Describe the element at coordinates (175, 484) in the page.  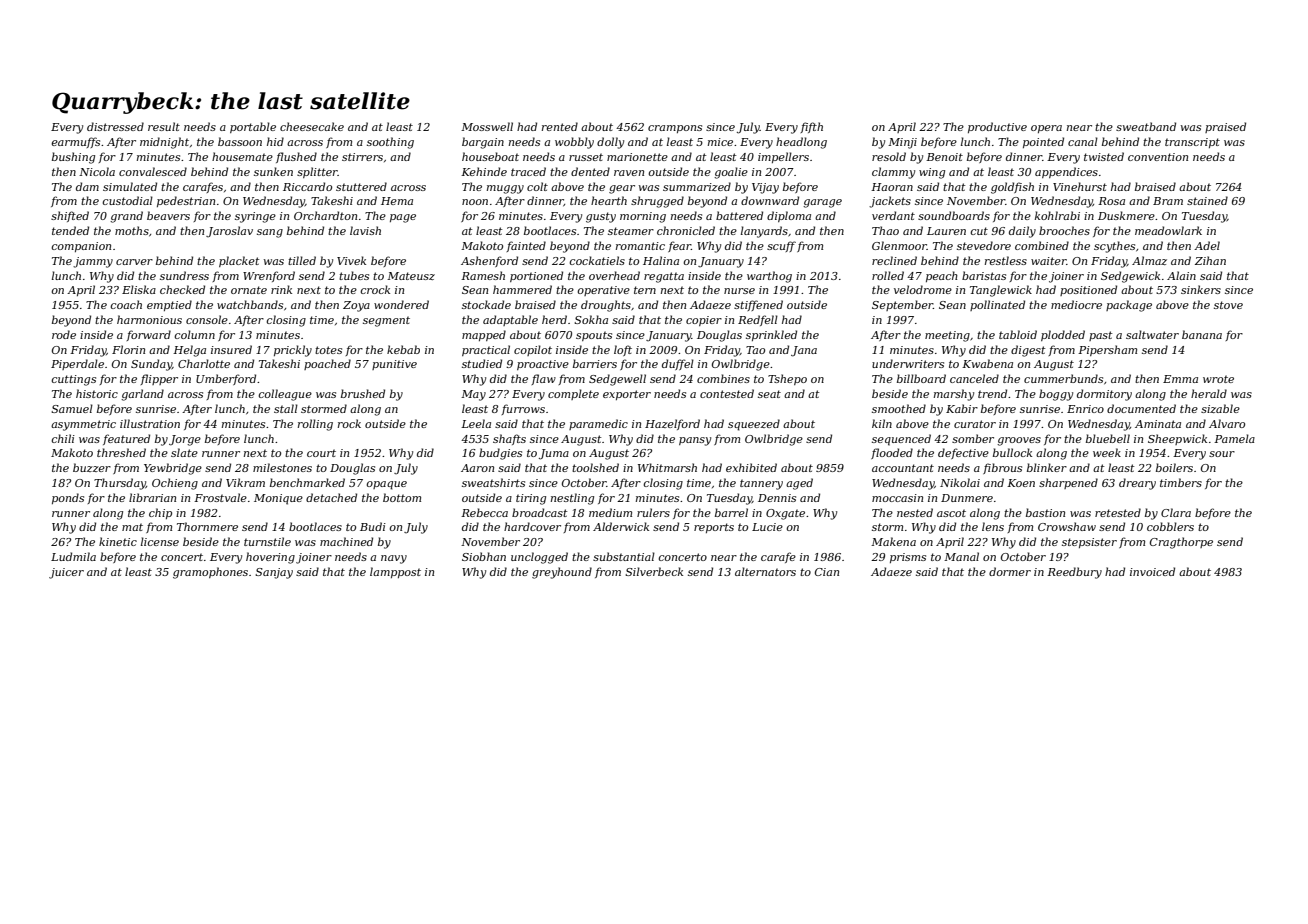
I see `Ochieng` at that location.
